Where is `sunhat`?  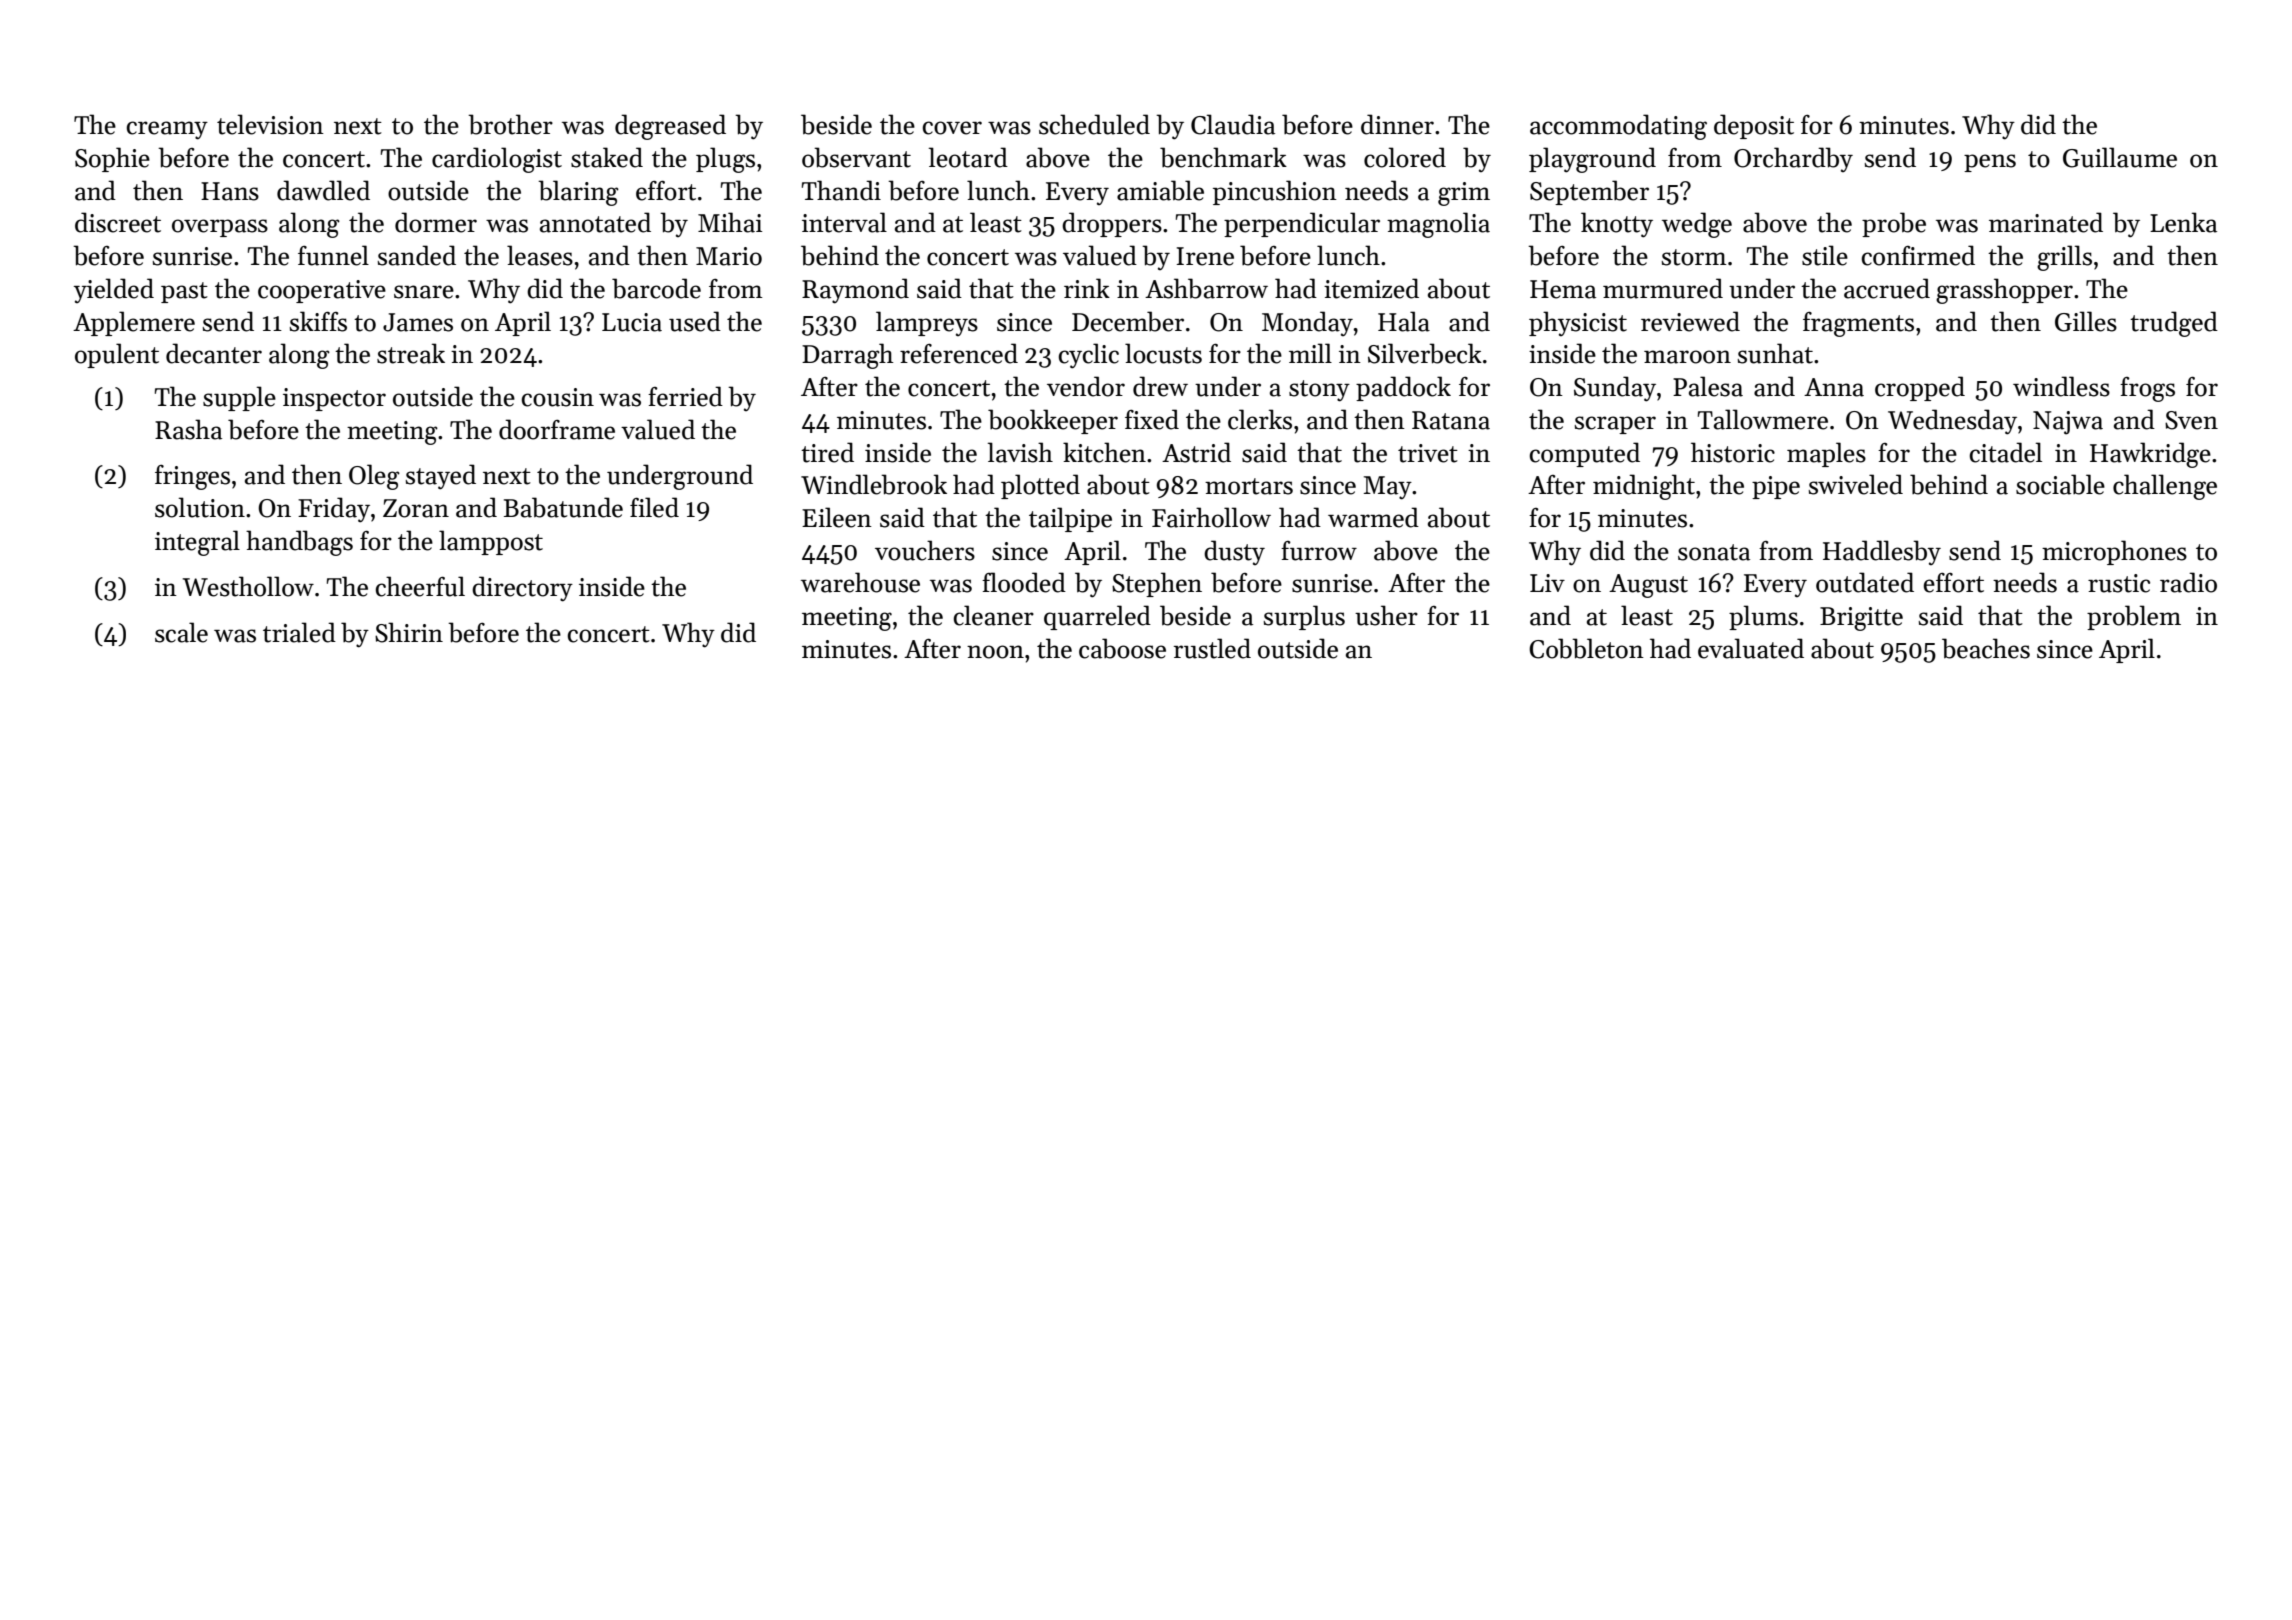 sunhat is located at coordinates (1775, 353).
